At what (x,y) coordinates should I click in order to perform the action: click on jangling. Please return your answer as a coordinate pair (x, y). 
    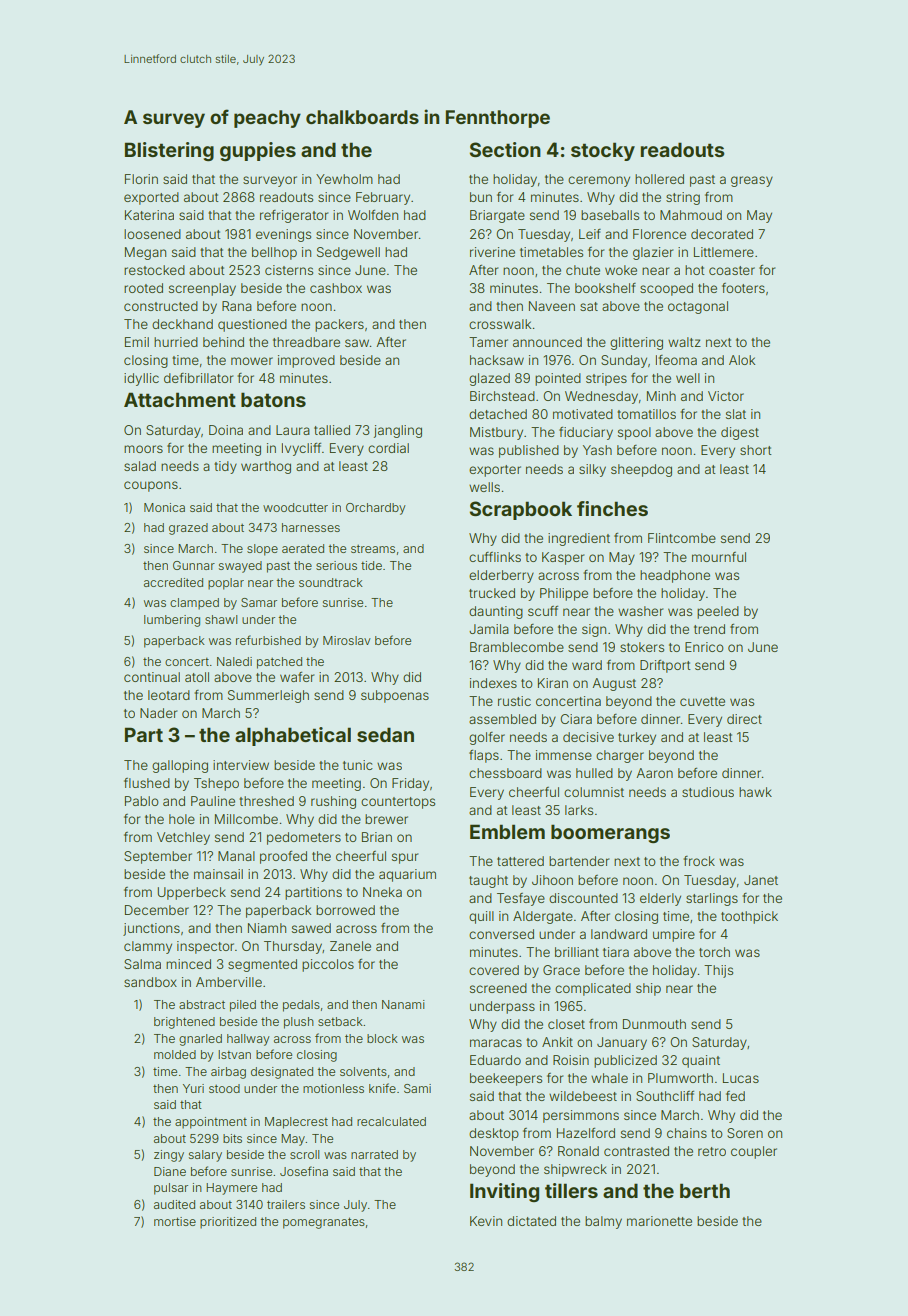
    Looking at the image, I should click on (398, 431).
